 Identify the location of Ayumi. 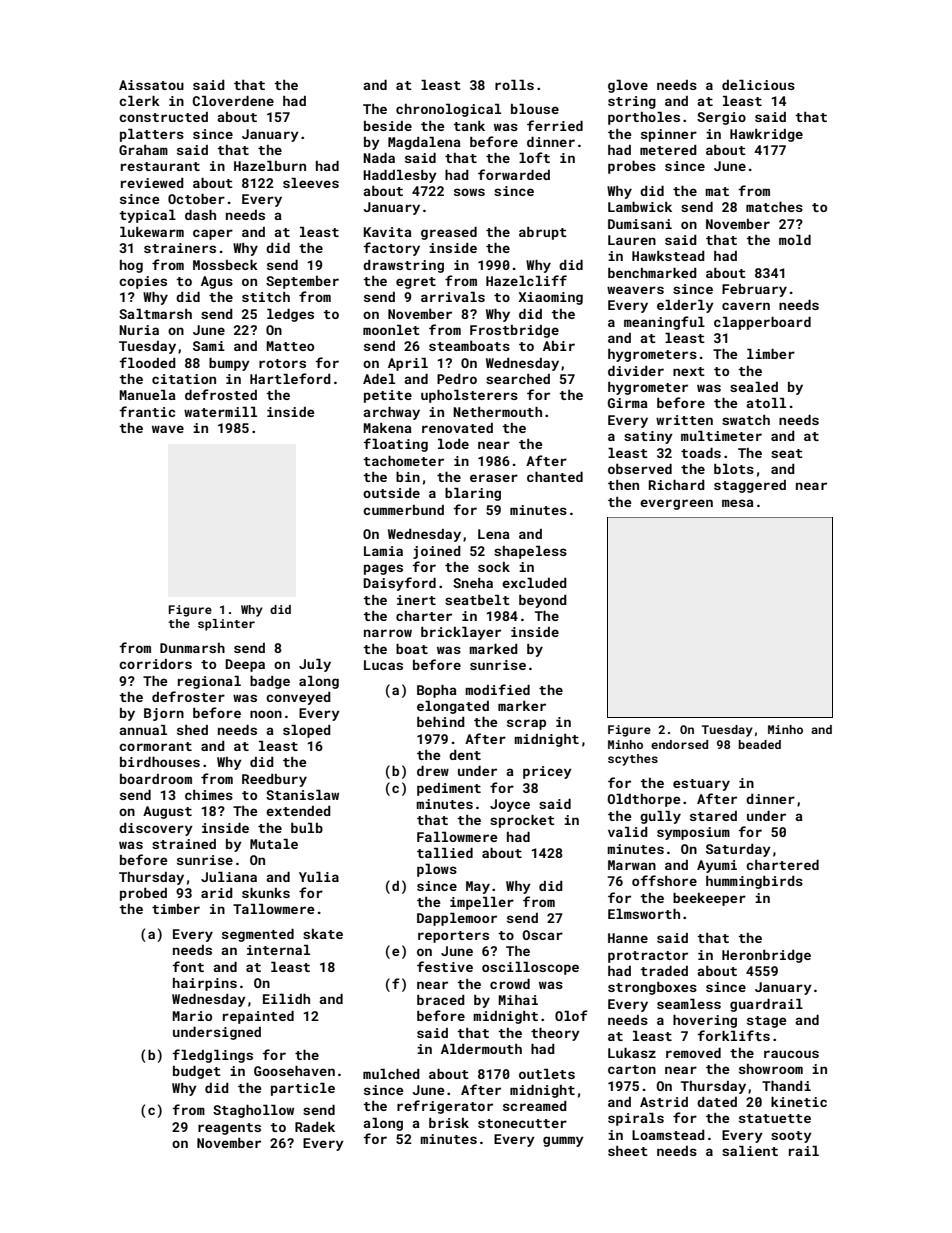
(717, 866).
